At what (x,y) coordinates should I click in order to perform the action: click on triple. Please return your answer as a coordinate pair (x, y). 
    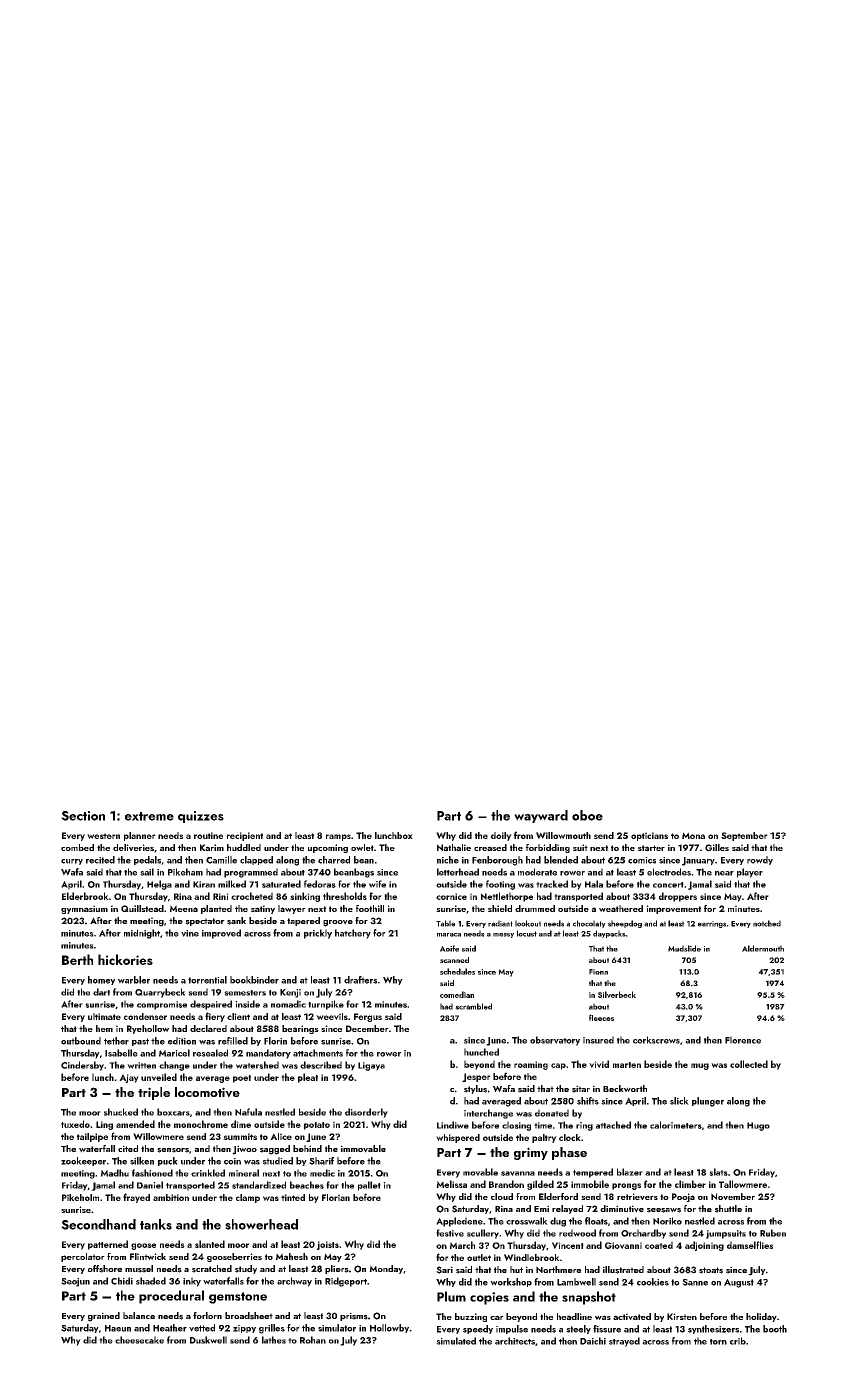
    Looking at the image, I should click on (154, 1093).
